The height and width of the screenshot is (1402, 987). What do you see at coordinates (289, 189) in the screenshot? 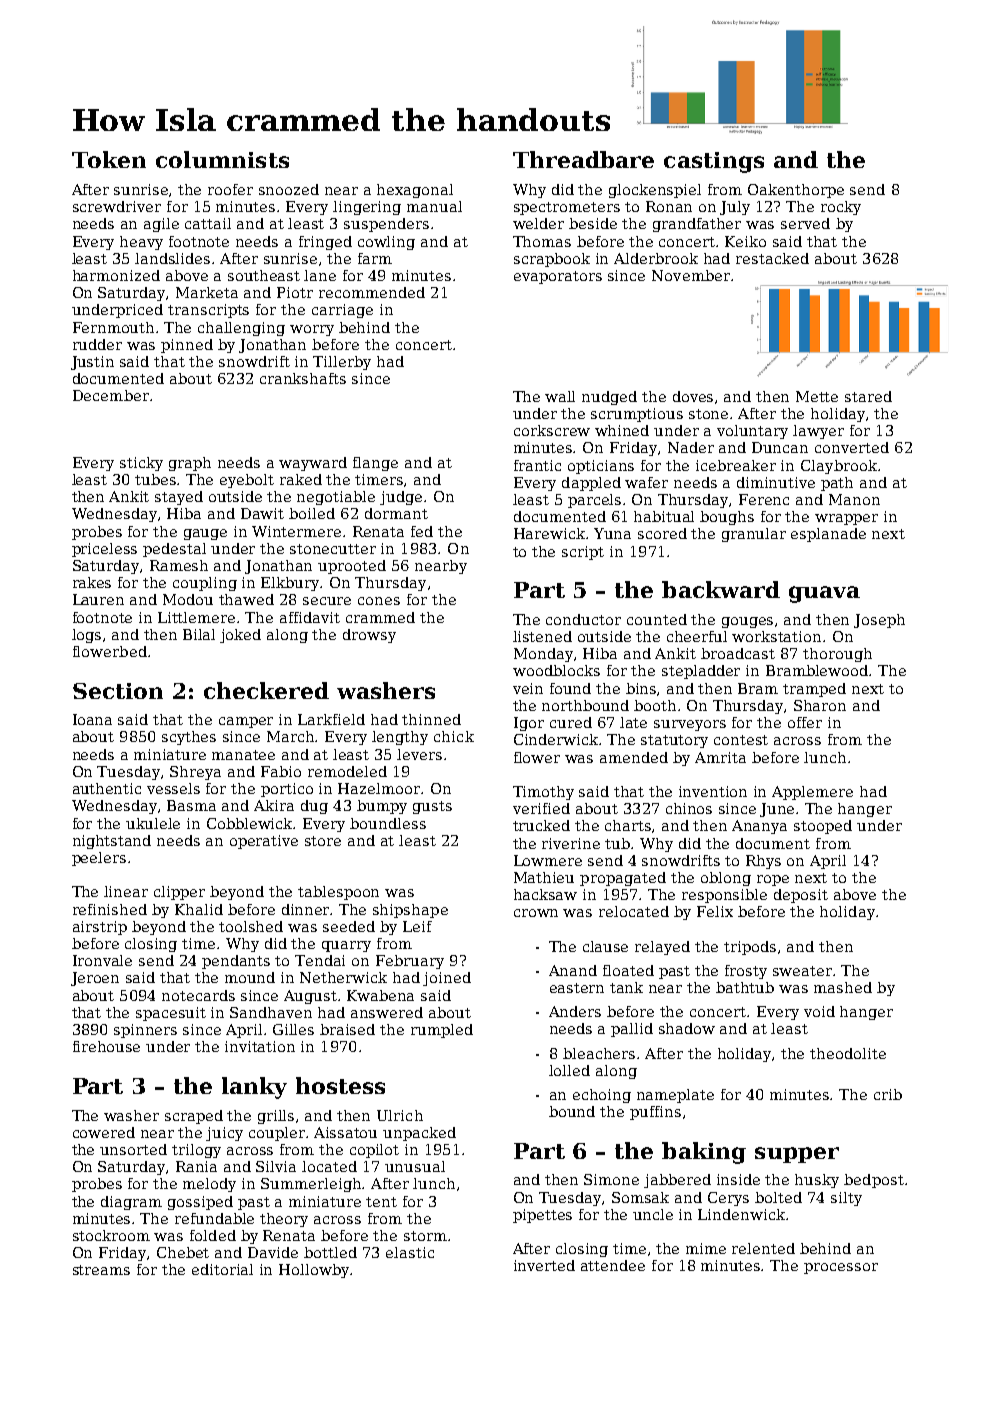
I see `snoozed` at bounding box center [289, 189].
